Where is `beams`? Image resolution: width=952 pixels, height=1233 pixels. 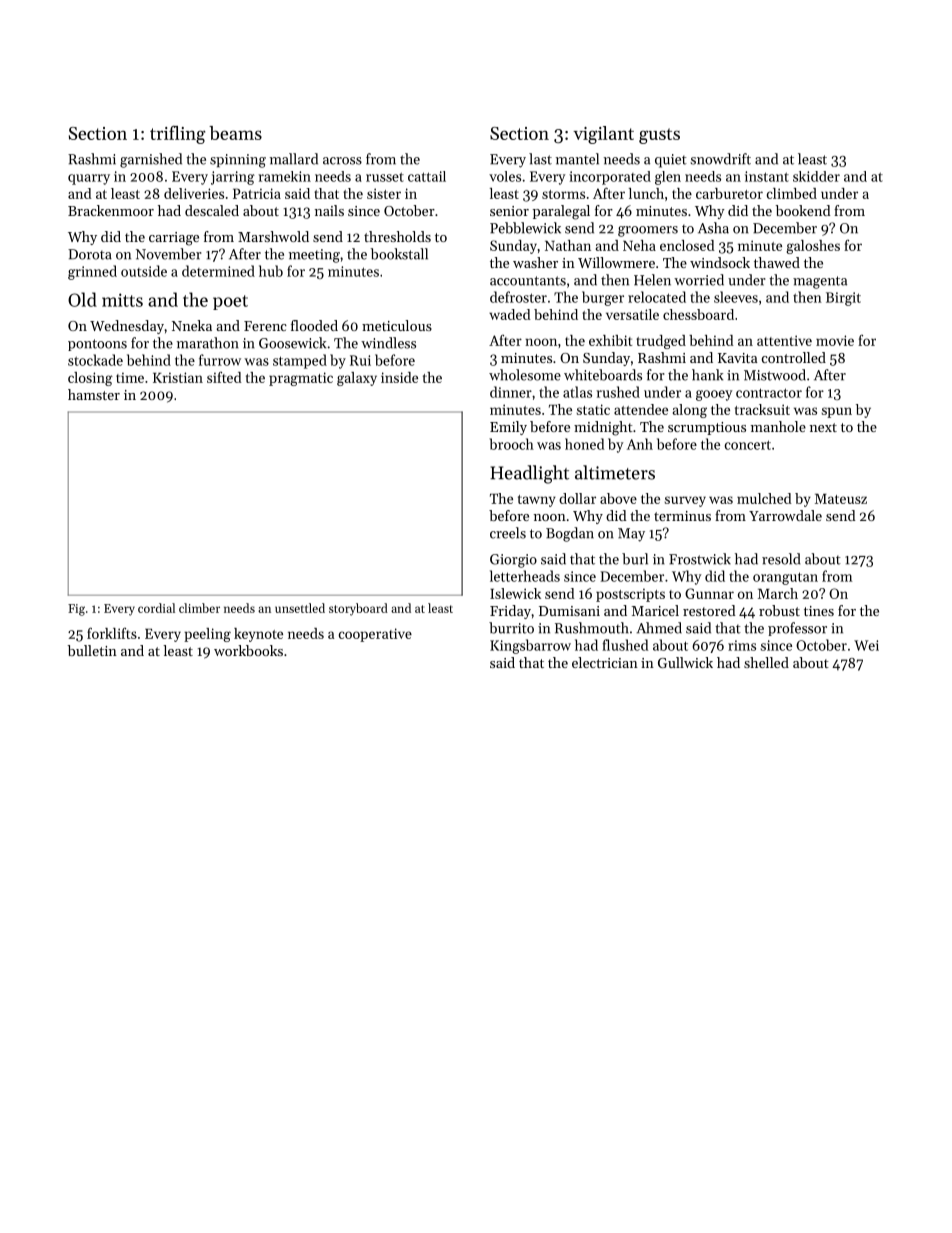
beams is located at coordinates (235, 133).
